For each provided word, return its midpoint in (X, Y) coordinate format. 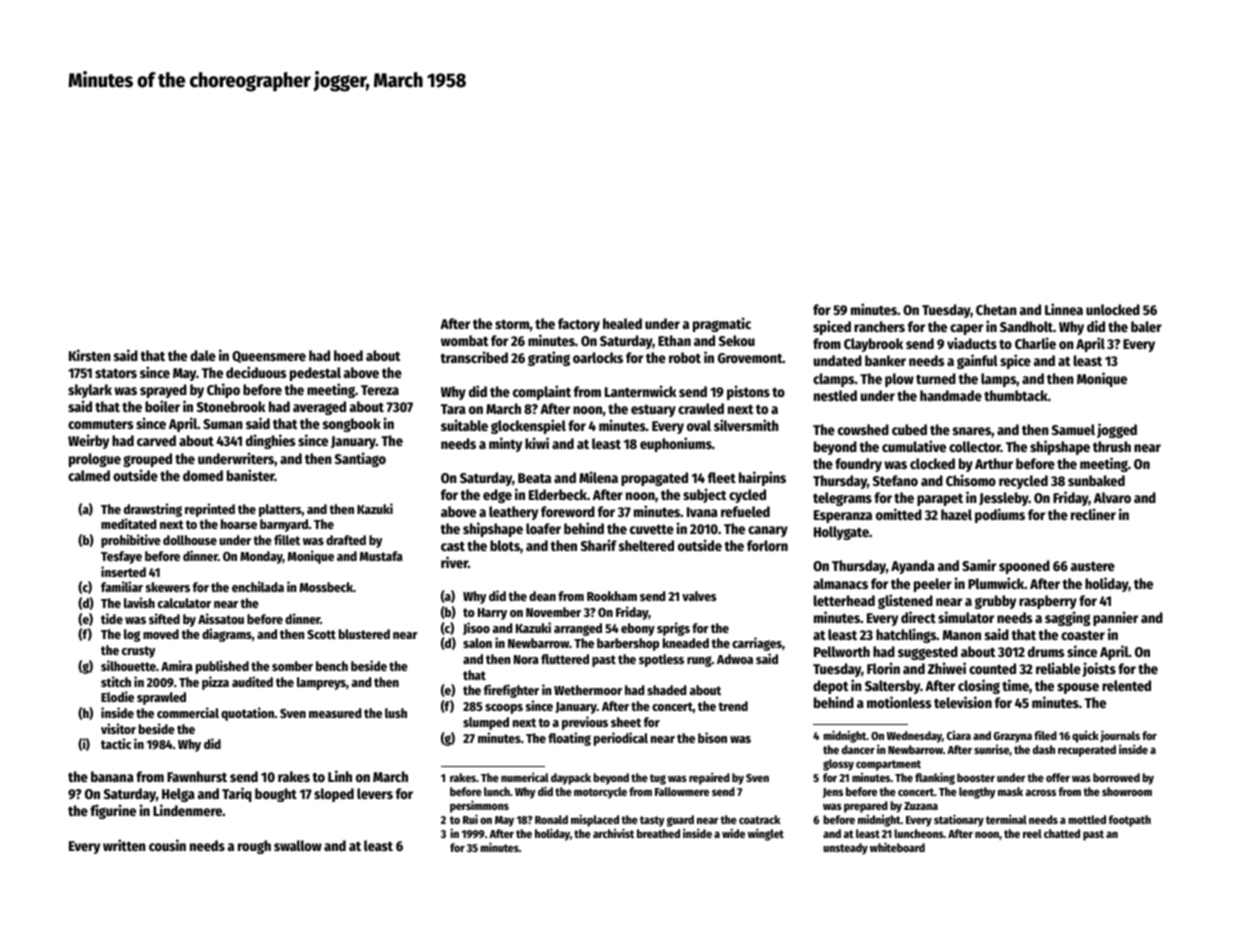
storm (512, 324)
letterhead (844, 600)
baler (1146, 326)
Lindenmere (187, 810)
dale (203, 355)
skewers (168, 587)
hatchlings (906, 635)
